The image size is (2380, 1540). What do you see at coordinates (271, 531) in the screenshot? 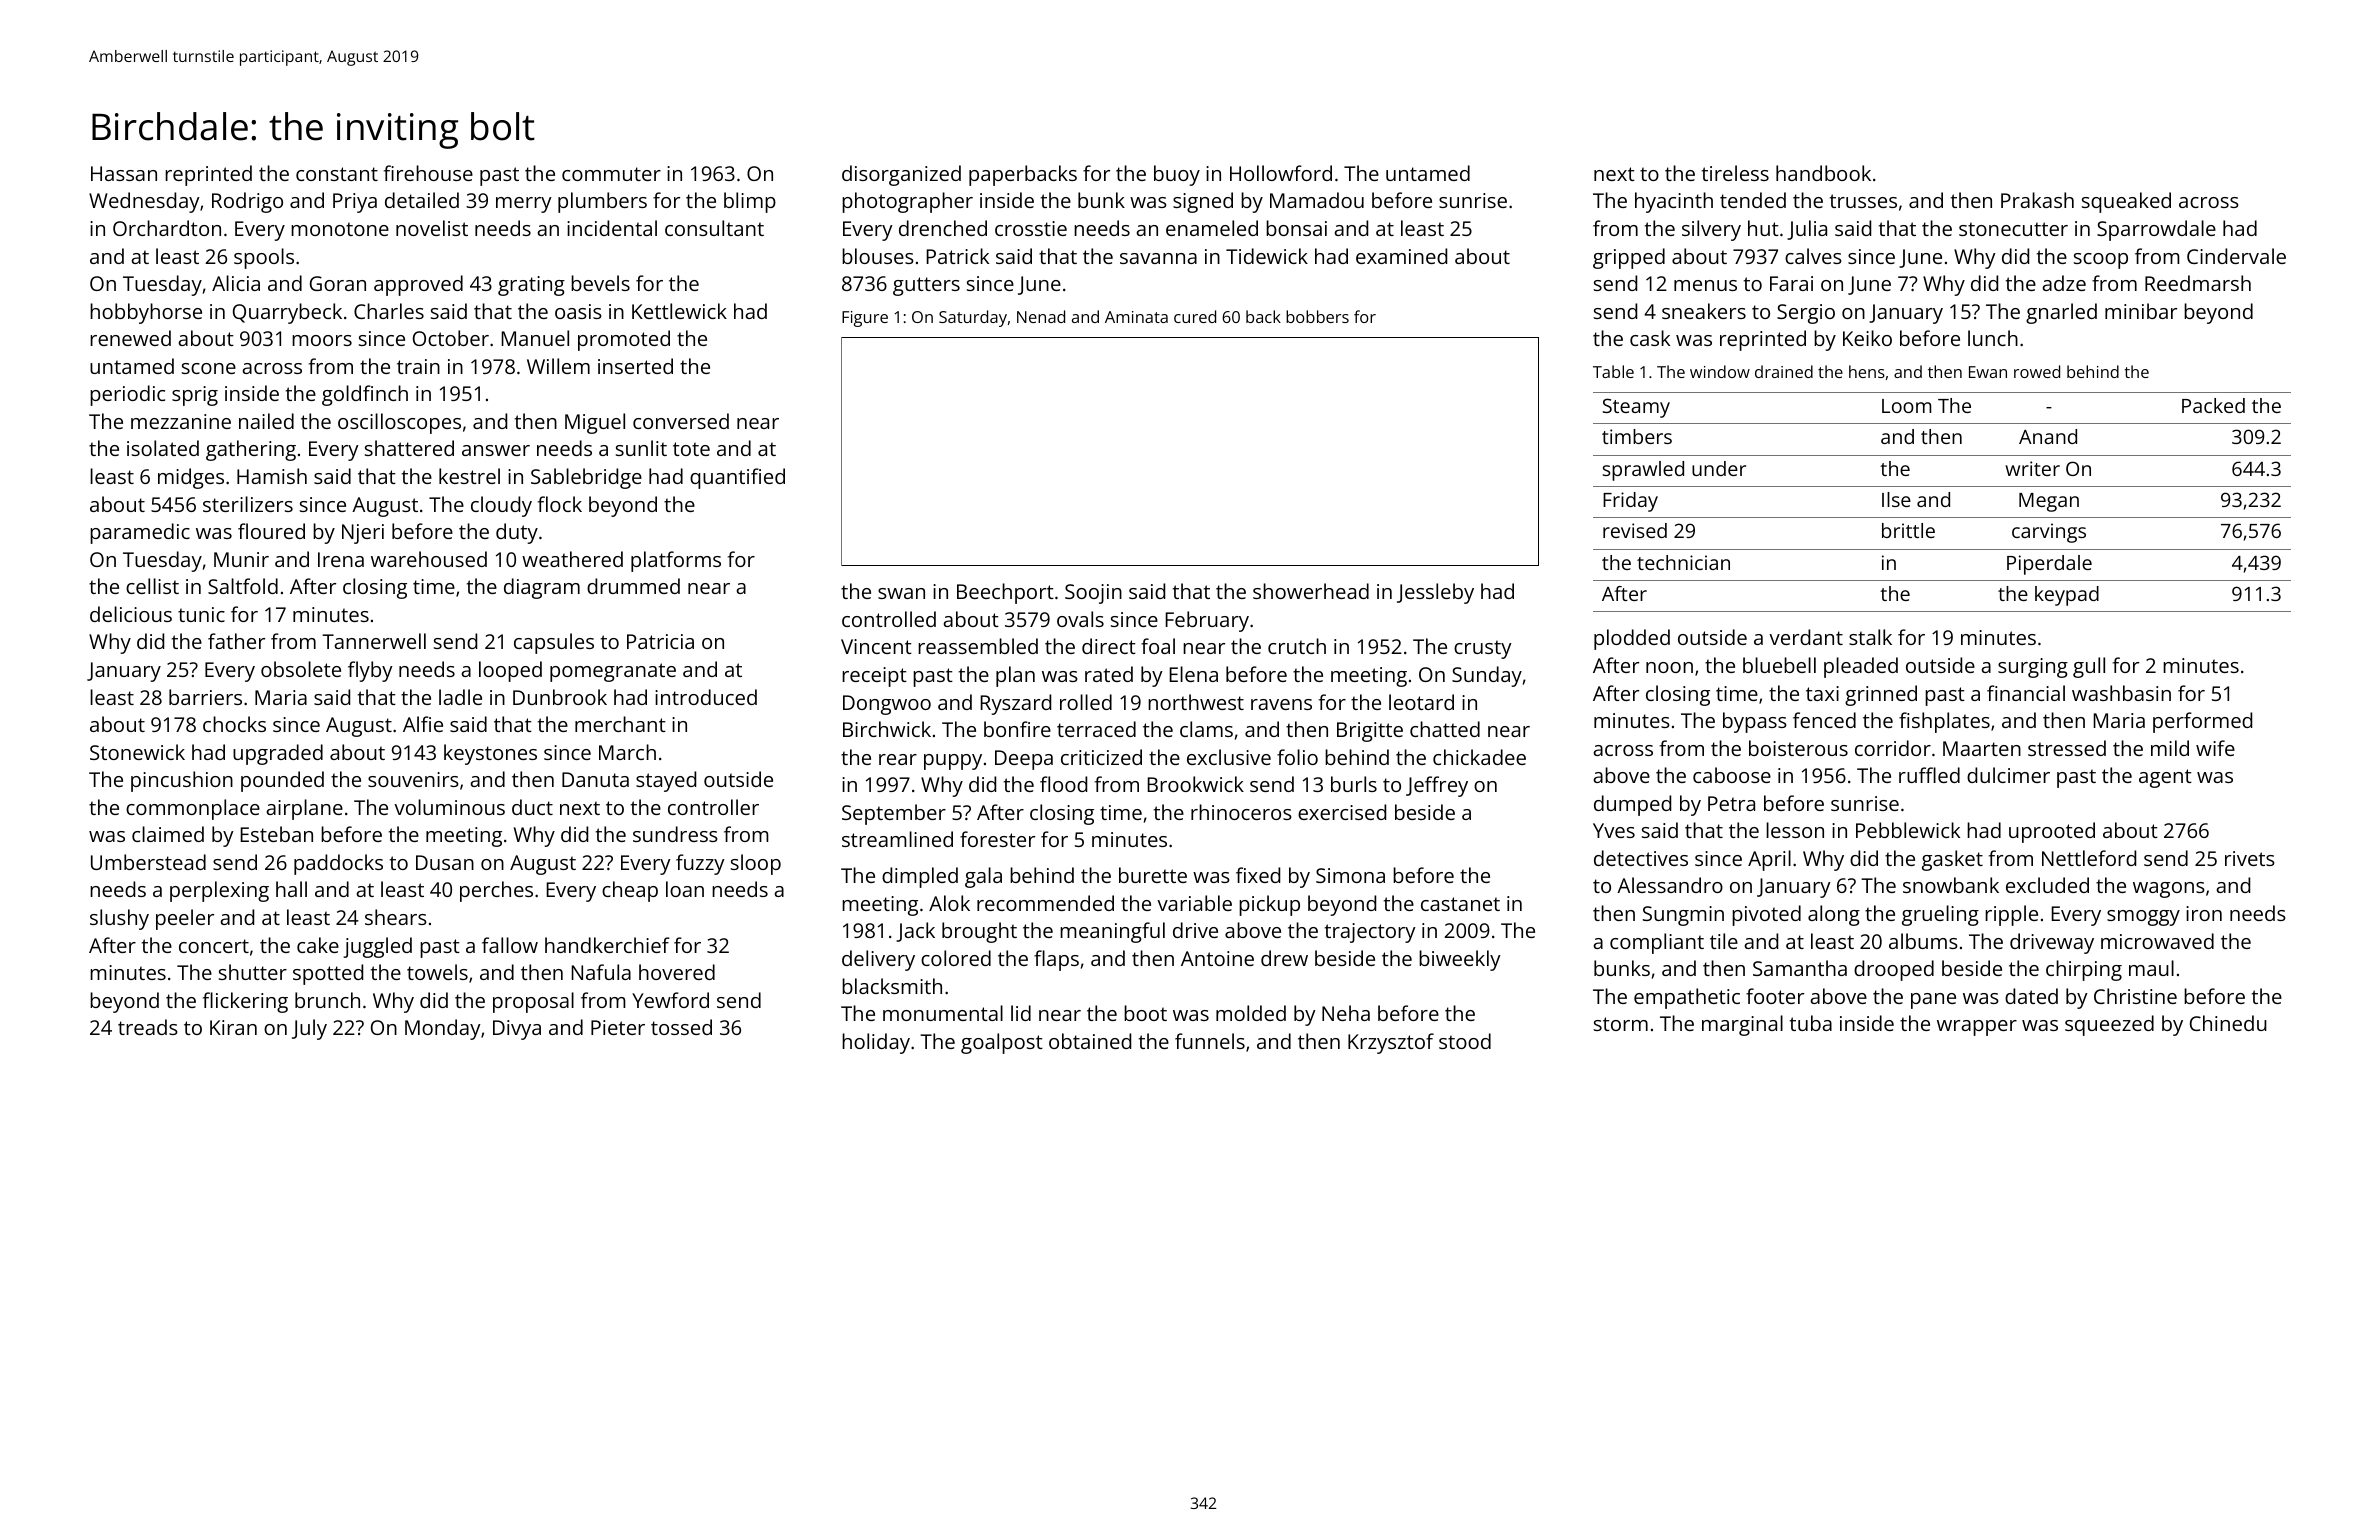
I see `floured` at bounding box center [271, 531].
